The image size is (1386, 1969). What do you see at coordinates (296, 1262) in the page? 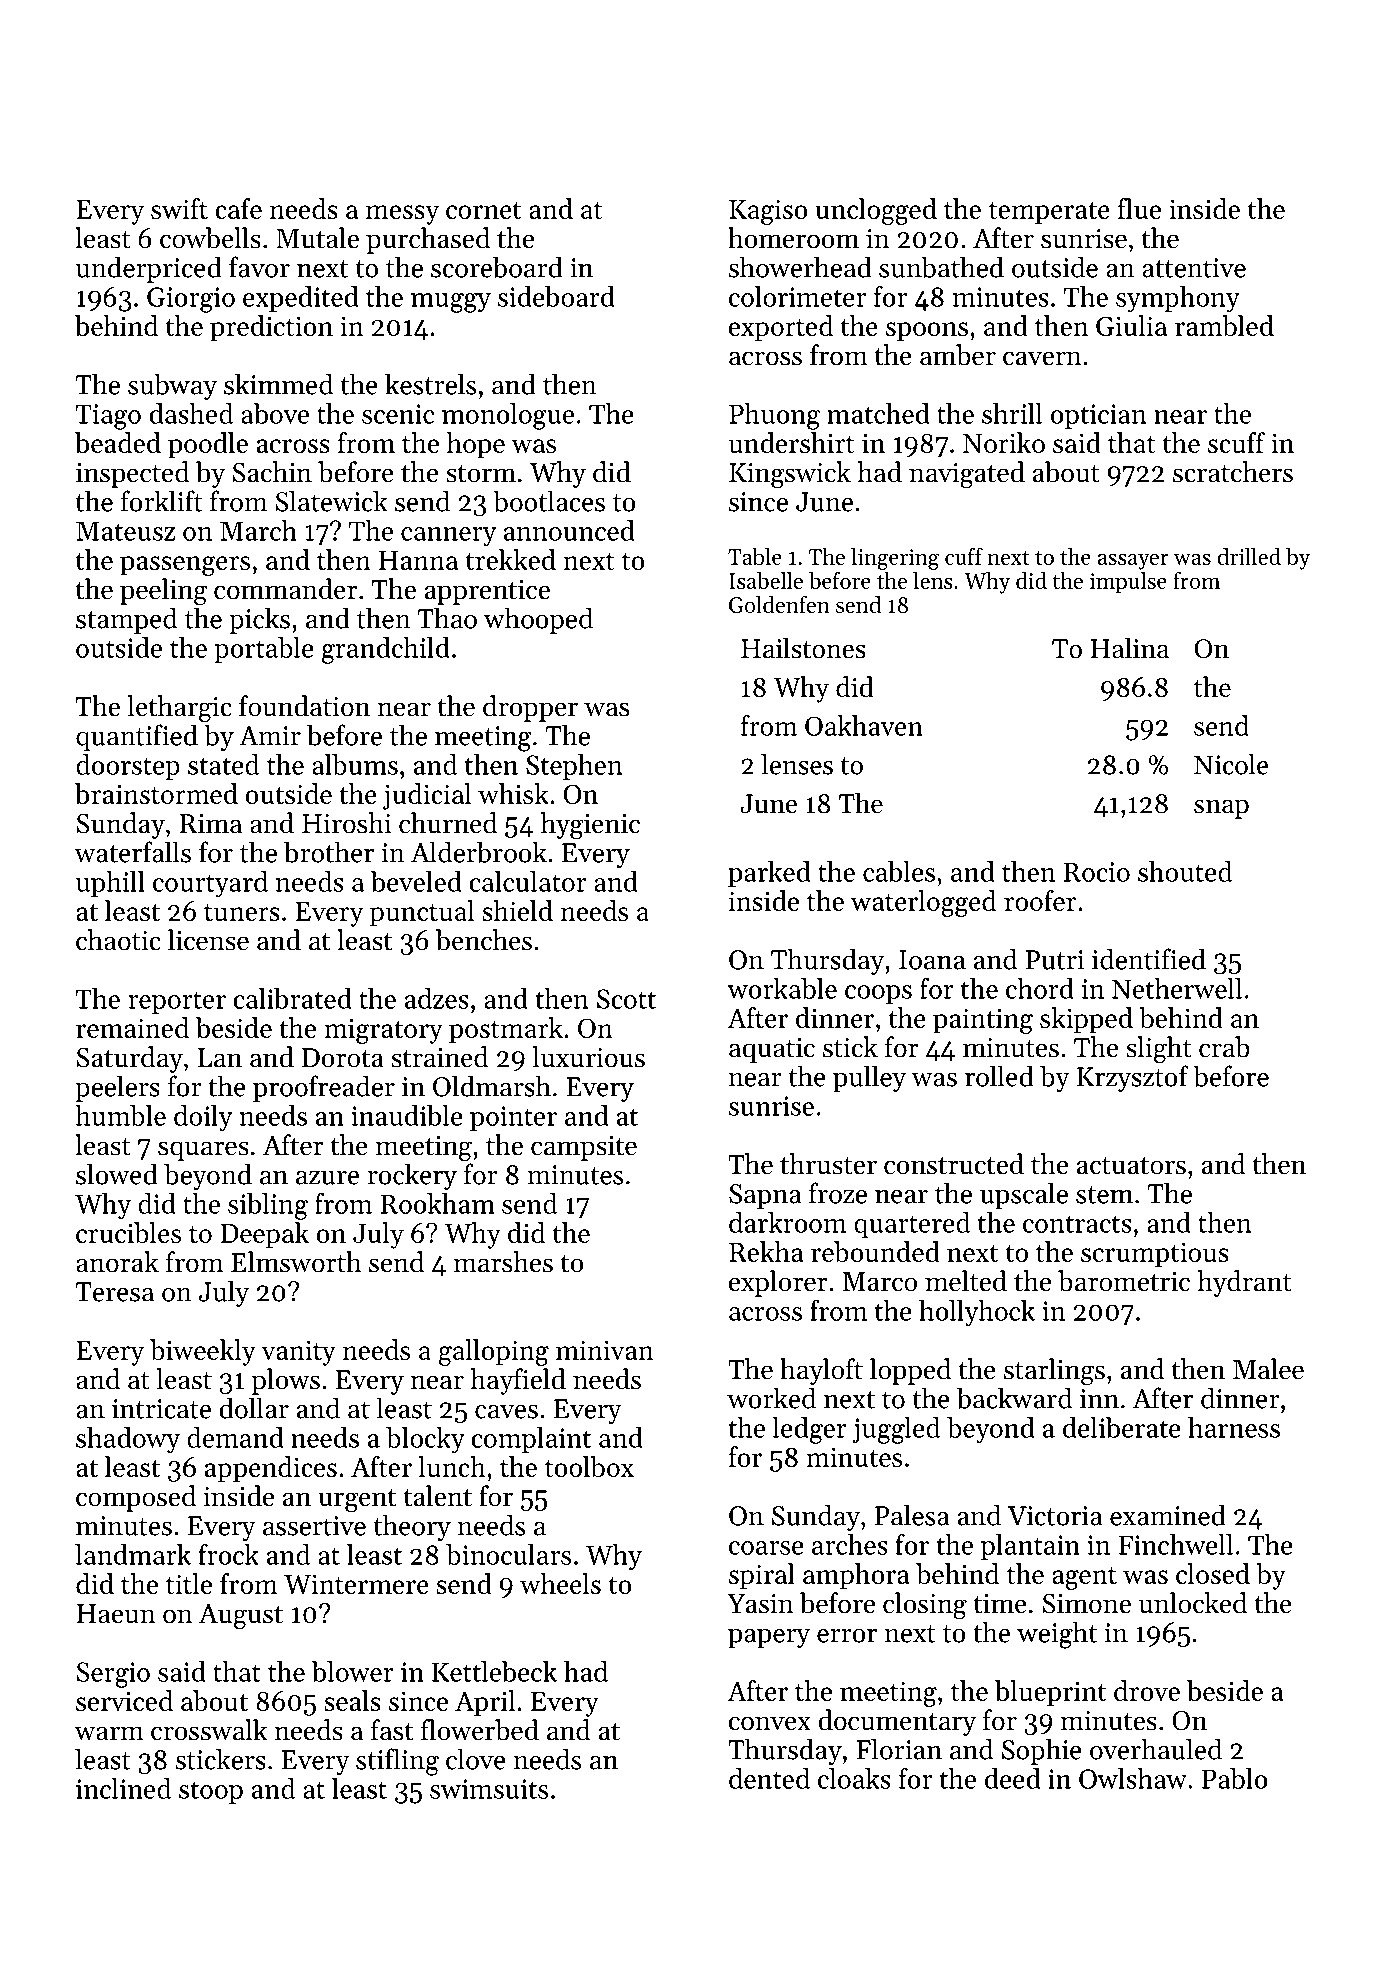
I see `Elmsworth` at bounding box center [296, 1262].
